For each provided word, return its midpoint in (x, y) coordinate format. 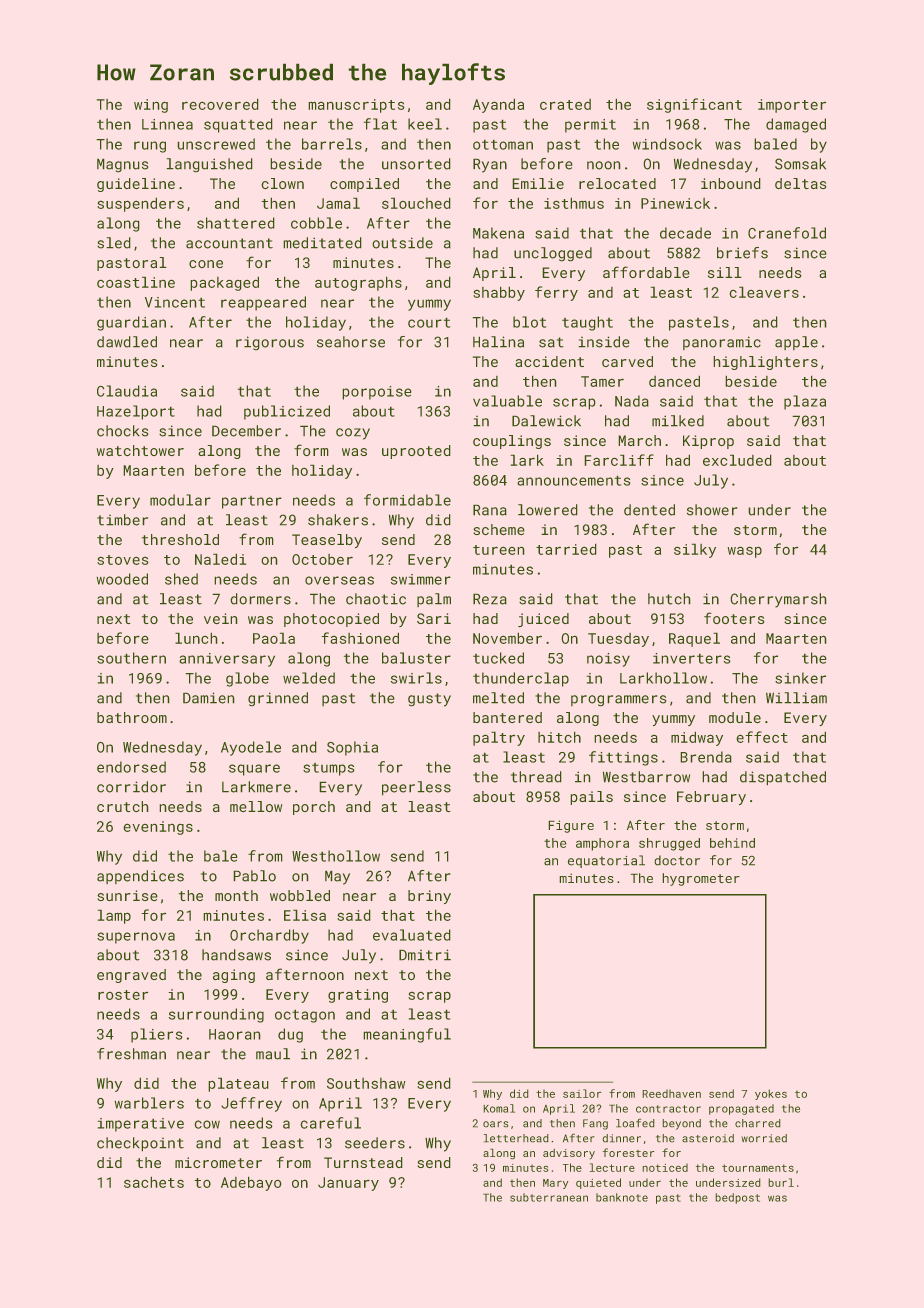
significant (694, 105)
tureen (498, 550)
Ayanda (498, 106)
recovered (220, 104)
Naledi (220, 559)
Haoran (234, 1034)
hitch (559, 737)
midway (697, 739)
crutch (122, 806)
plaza (805, 402)
